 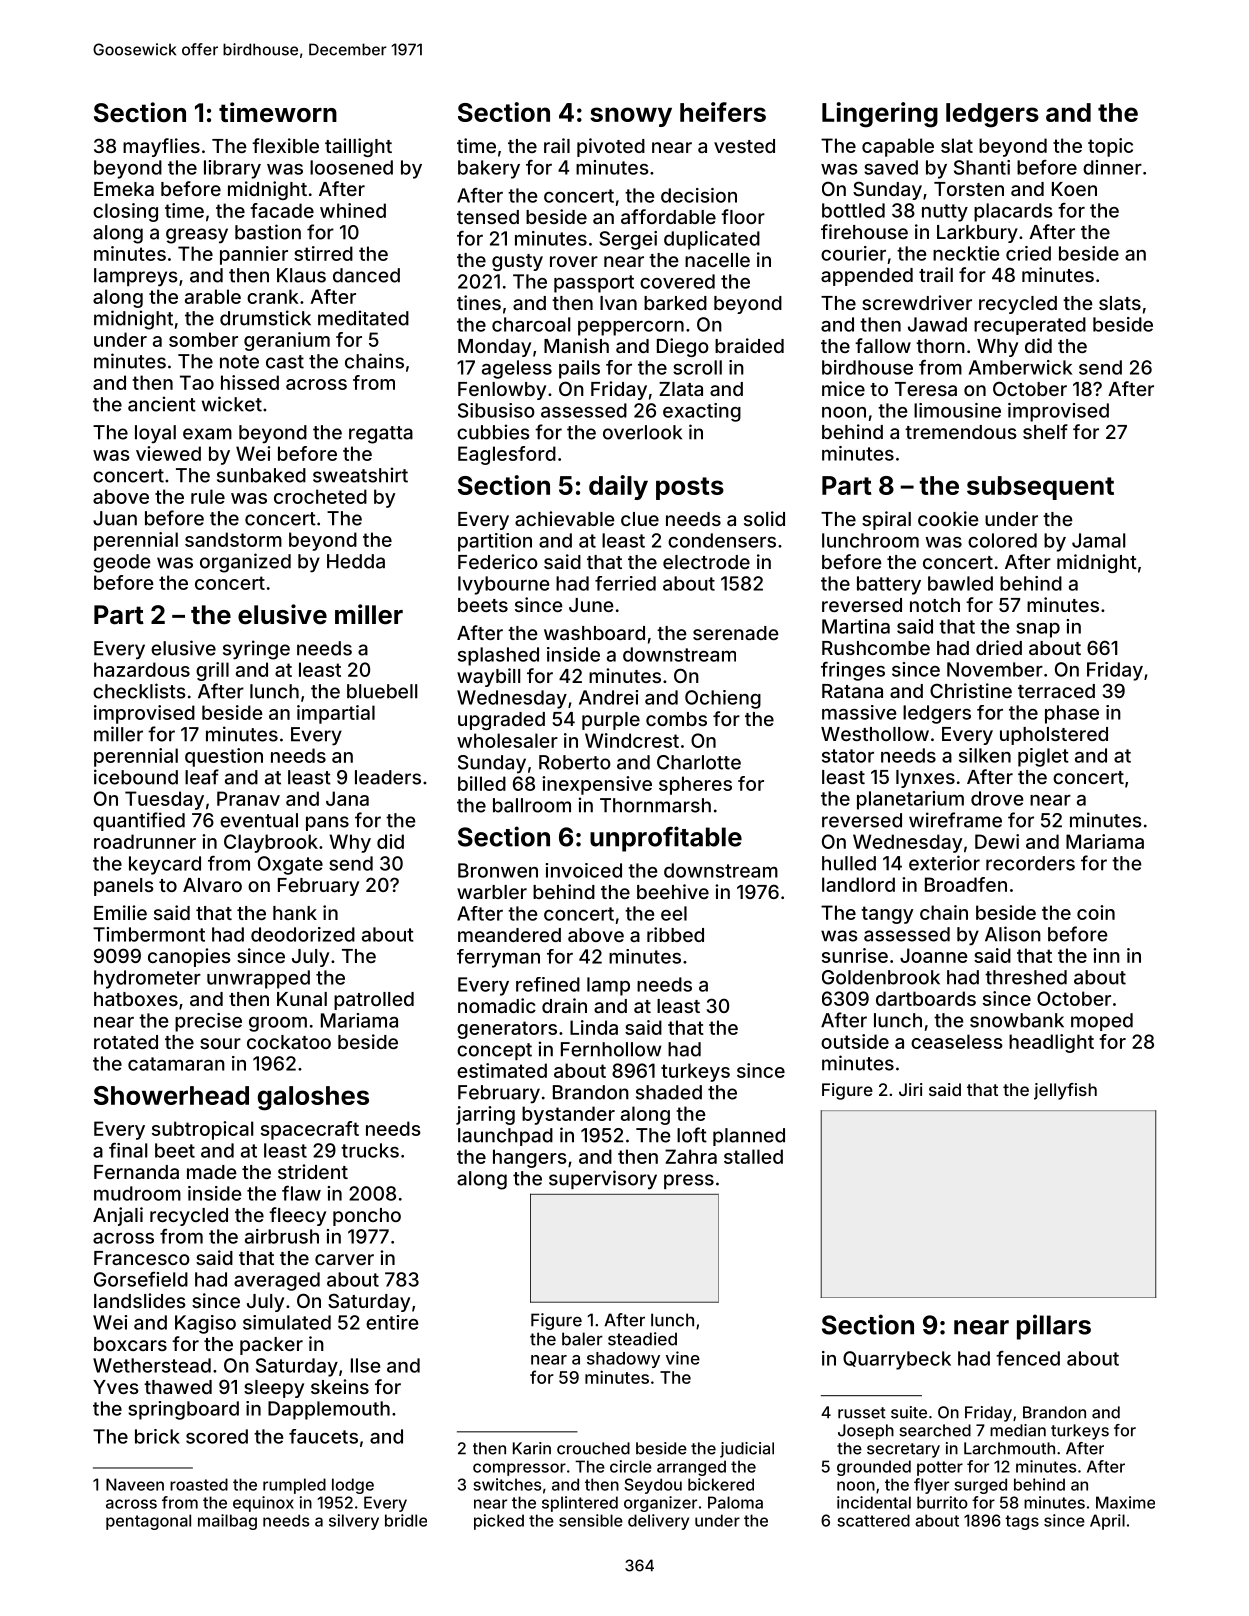 What do you see at coordinates (320, 496) in the document?
I see `crocheted` at bounding box center [320, 496].
